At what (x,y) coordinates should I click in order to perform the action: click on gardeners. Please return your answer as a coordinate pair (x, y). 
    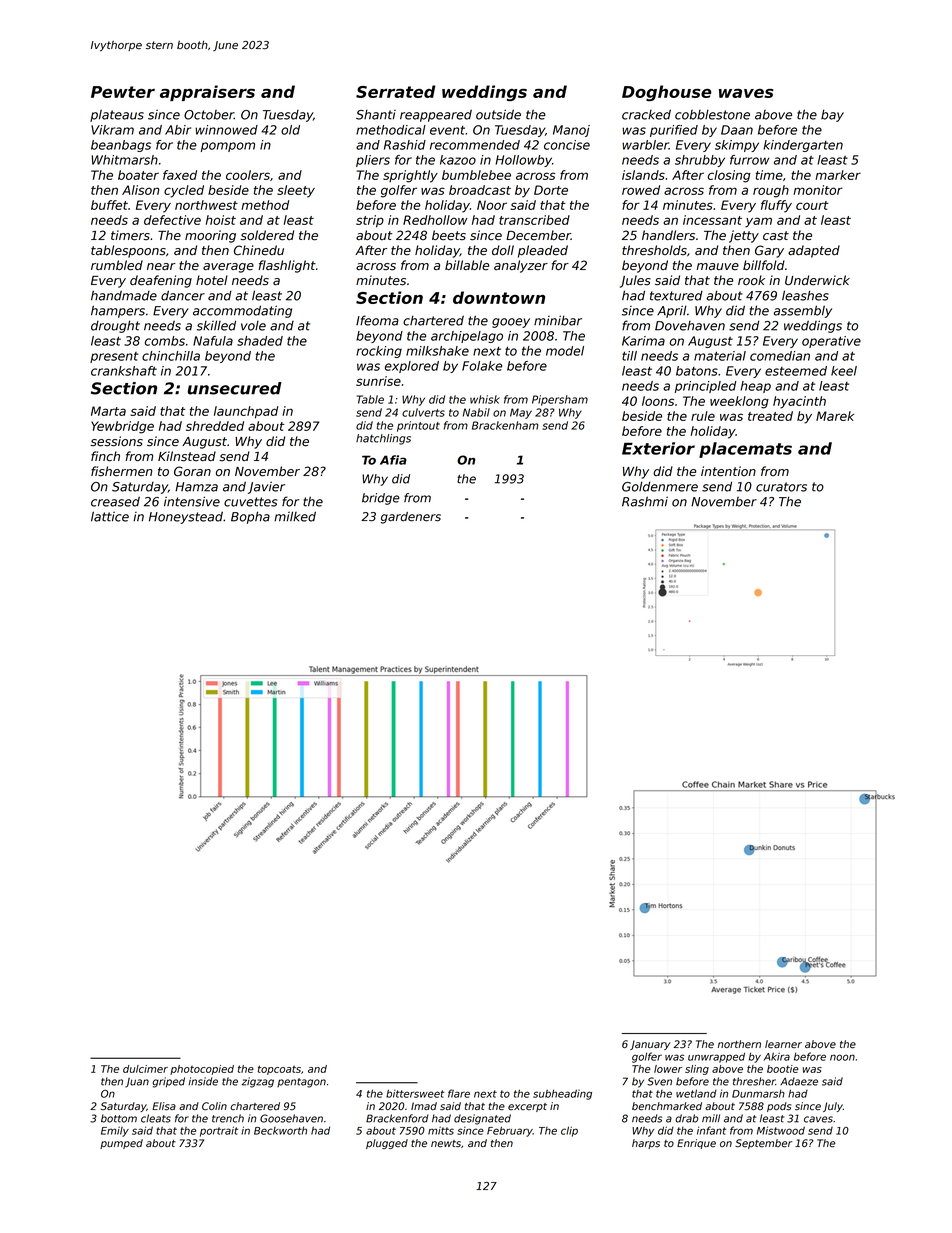
    Looking at the image, I should click on (411, 518).
